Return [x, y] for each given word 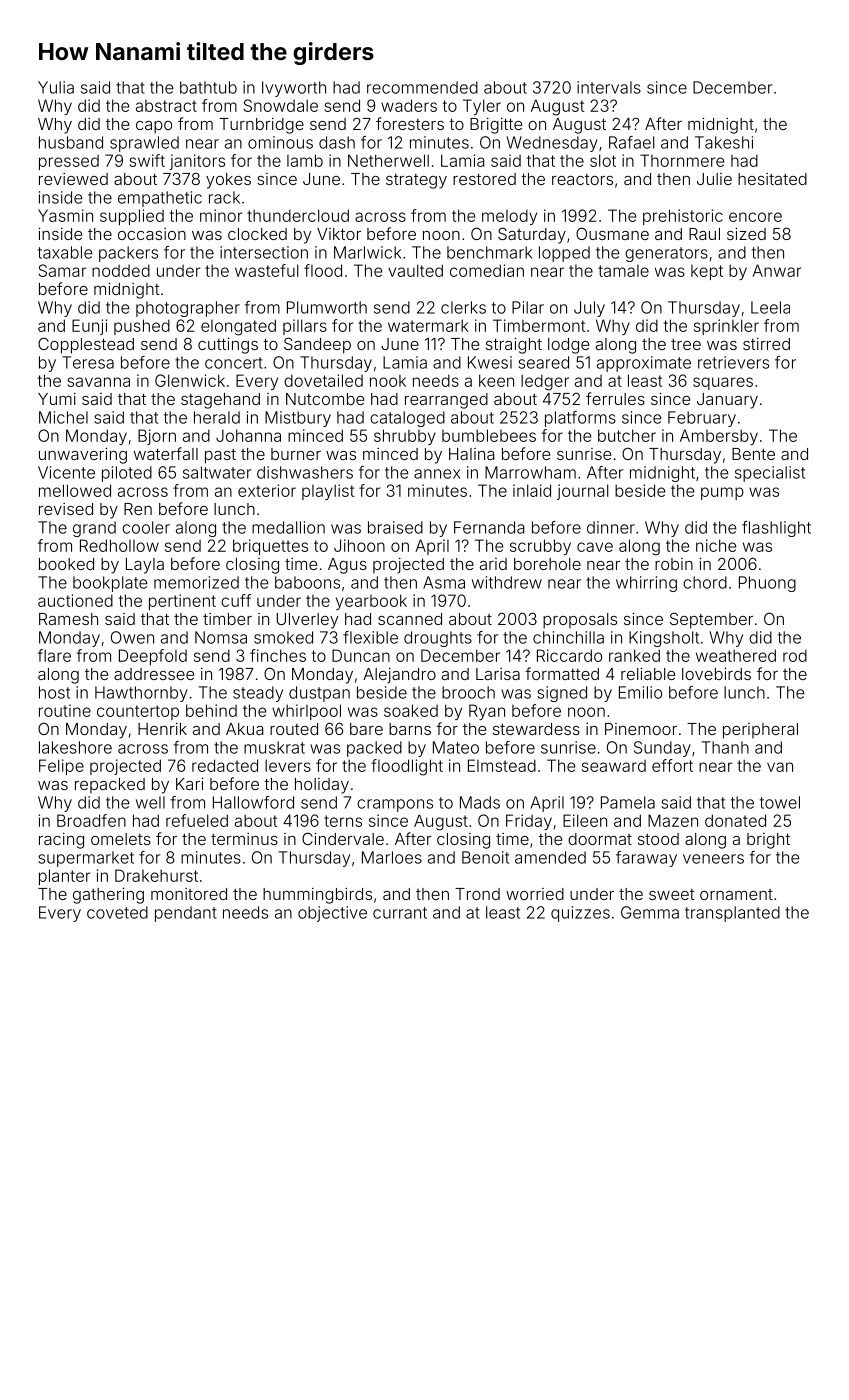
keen [496, 380]
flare [54, 655]
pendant [186, 914]
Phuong [767, 584]
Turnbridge [261, 126]
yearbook [371, 602]
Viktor [339, 234]
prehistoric [683, 217]
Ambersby [719, 437]
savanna [99, 382]
